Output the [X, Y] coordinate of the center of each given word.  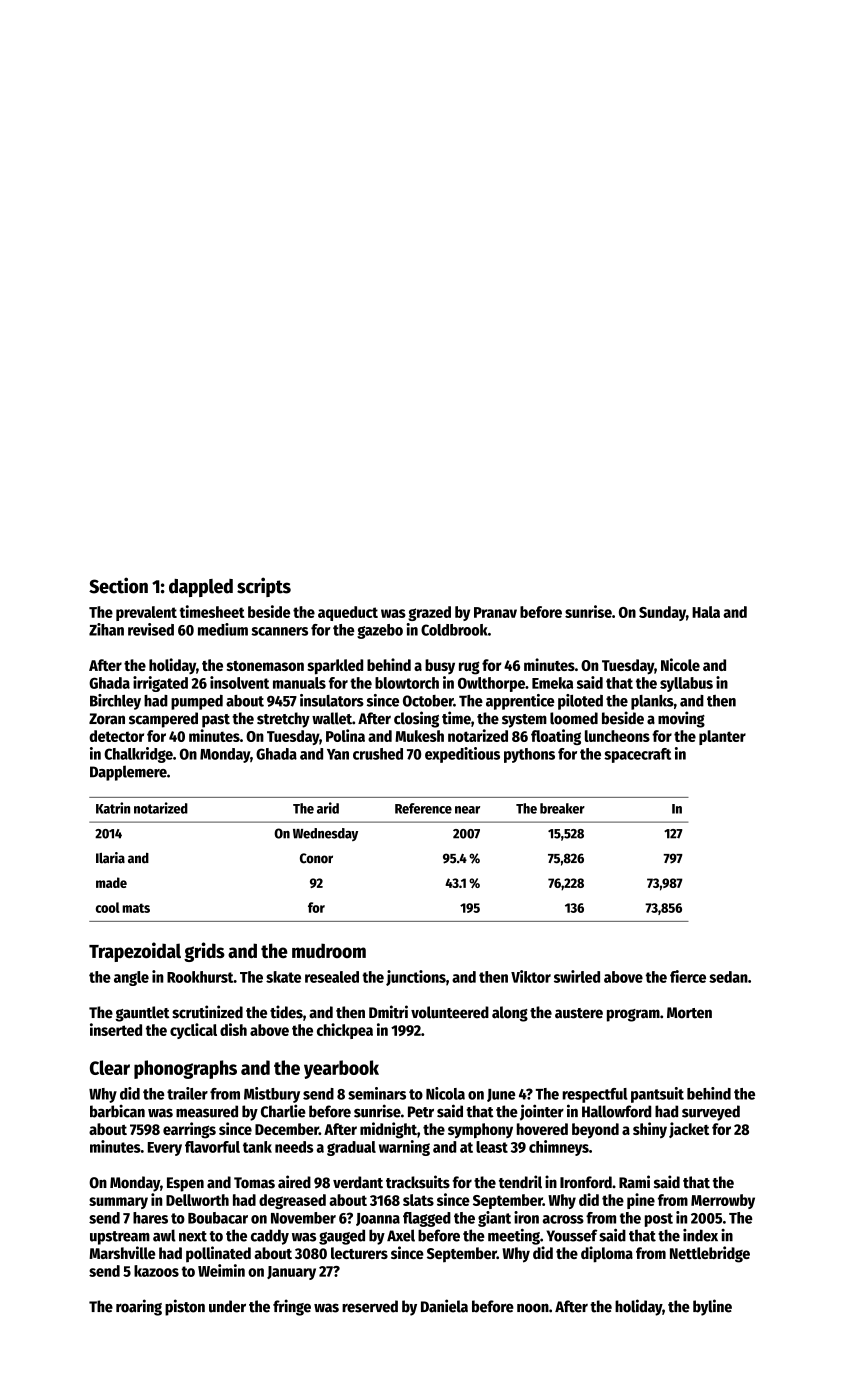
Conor [316, 858]
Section [118, 585]
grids [204, 952]
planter [722, 737]
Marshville [122, 1252]
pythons [529, 755]
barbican [117, 1111]
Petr [421, 1112]
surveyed [711, 1113]
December [287, 1129]
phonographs [185, 1069]
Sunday [662, 613]
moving [681, 719]
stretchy [283, 720]
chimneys [559, 1148]
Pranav [495, 612]
